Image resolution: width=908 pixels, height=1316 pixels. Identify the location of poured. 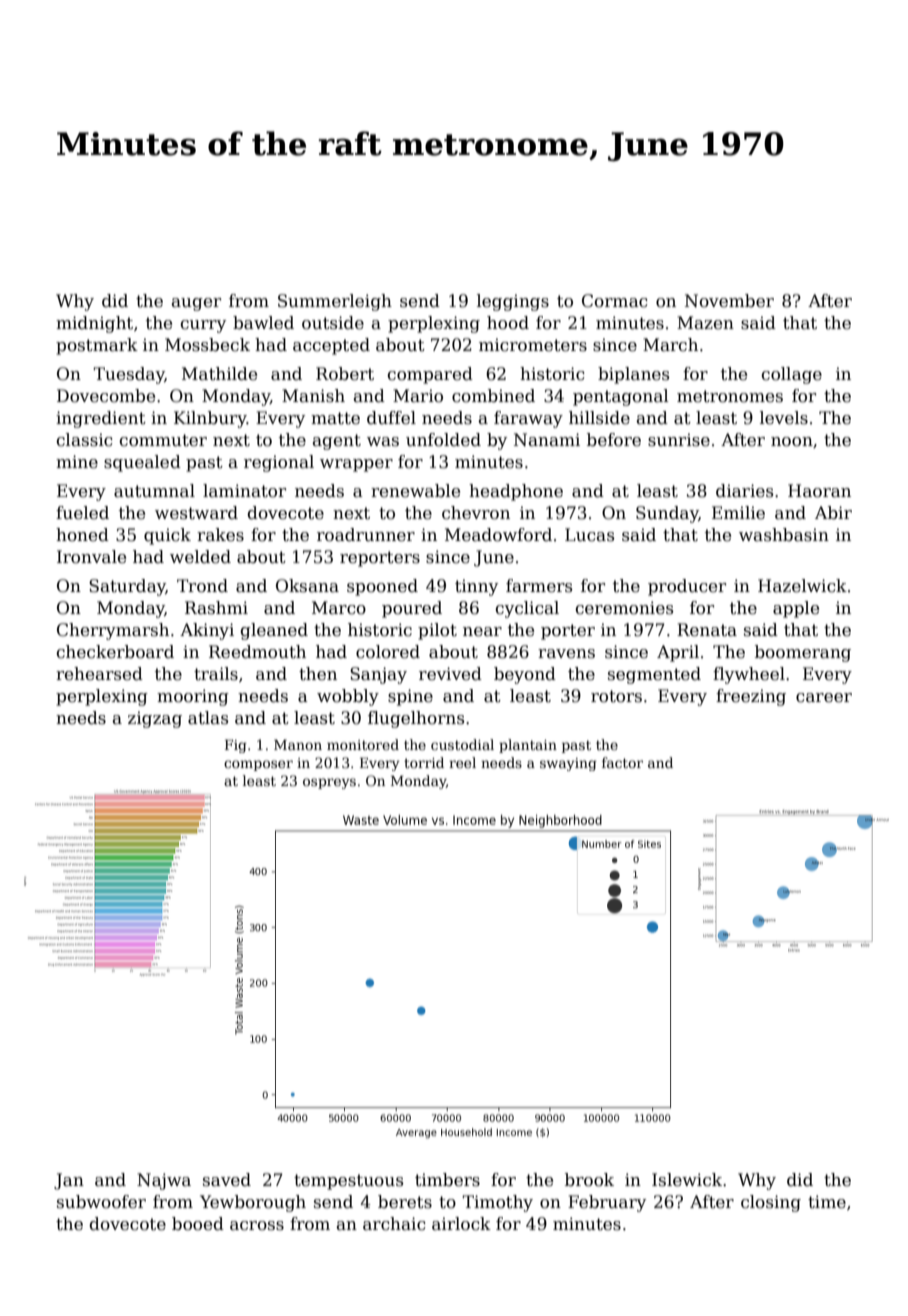
(412, 609).
